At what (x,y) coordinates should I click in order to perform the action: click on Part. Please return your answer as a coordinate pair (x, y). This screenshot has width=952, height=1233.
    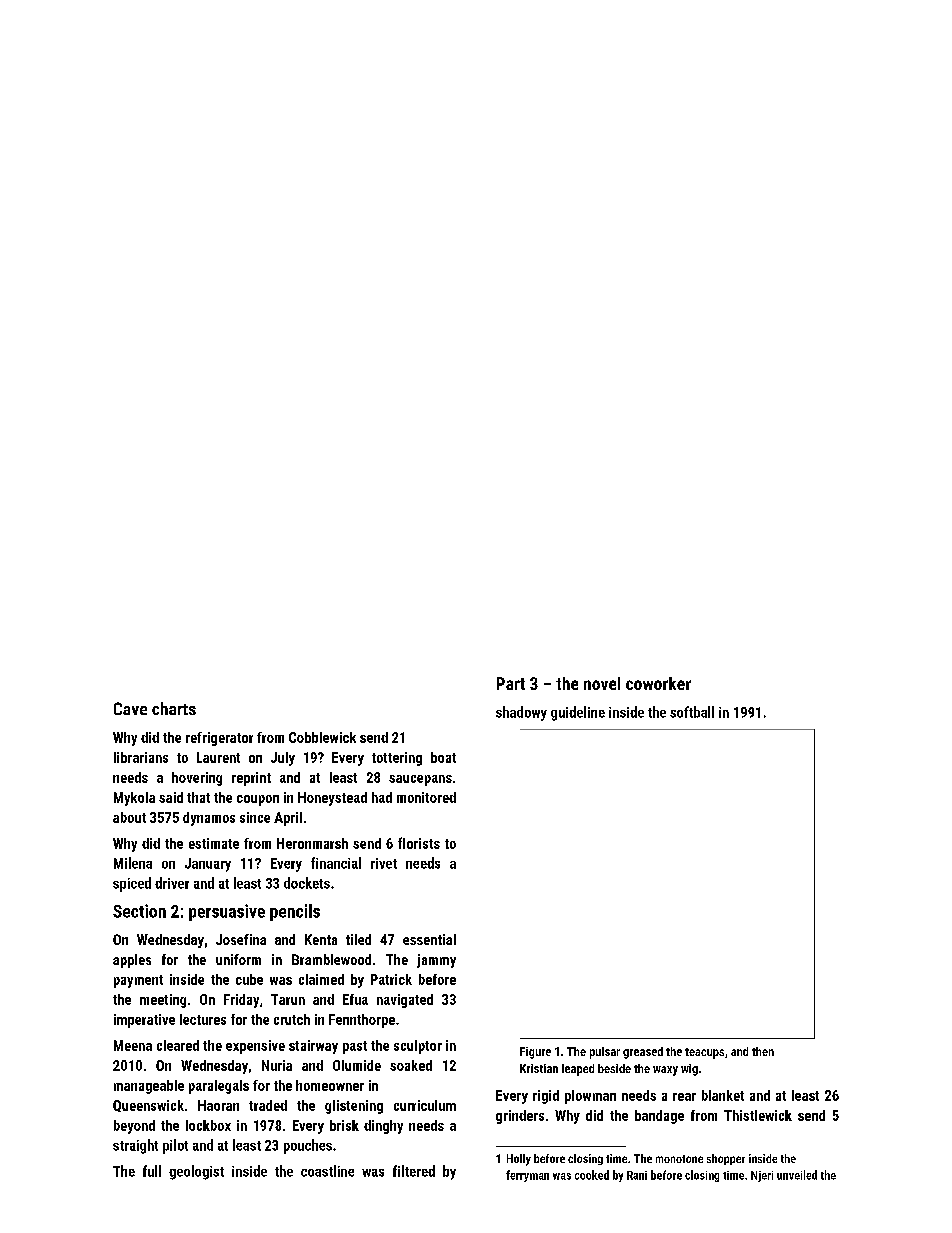
    Looking at the image, I should click on (511, 683).
